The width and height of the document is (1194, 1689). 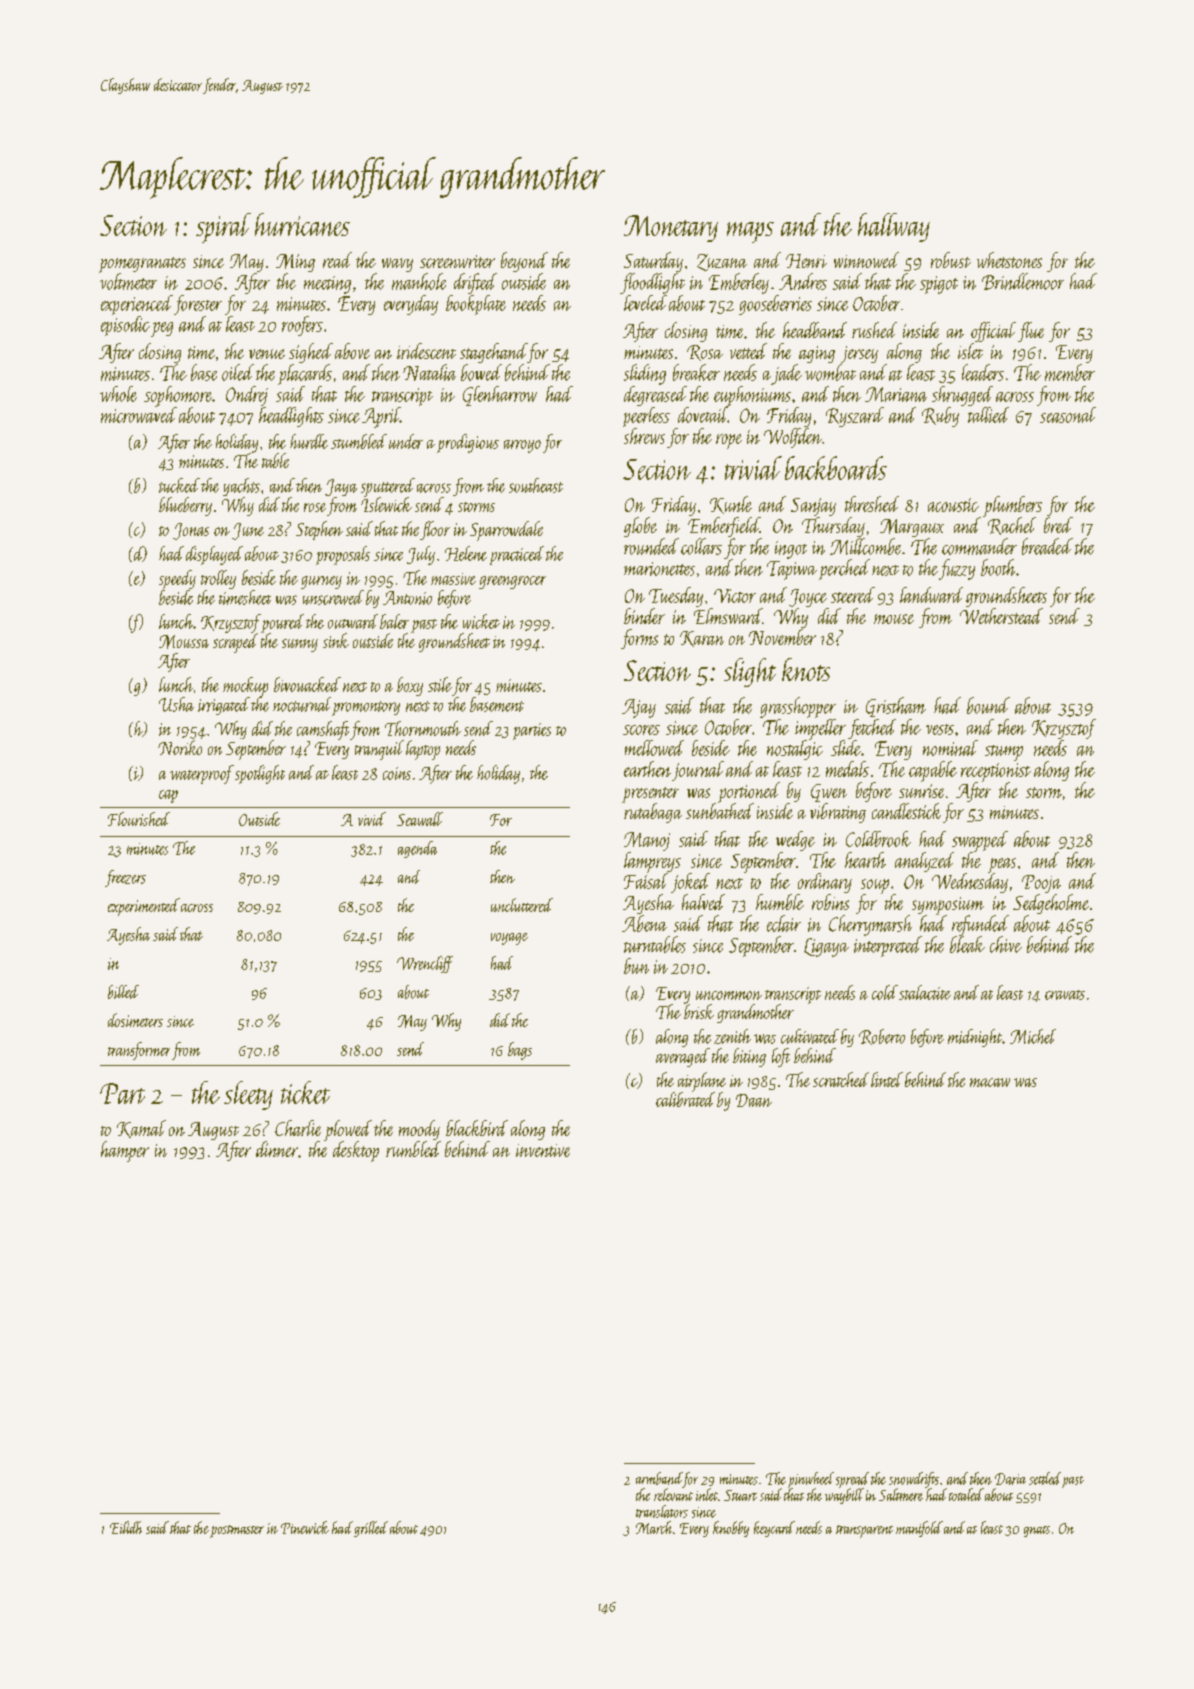 I want to click on pinwheel, so click(x=811, y=1480).
